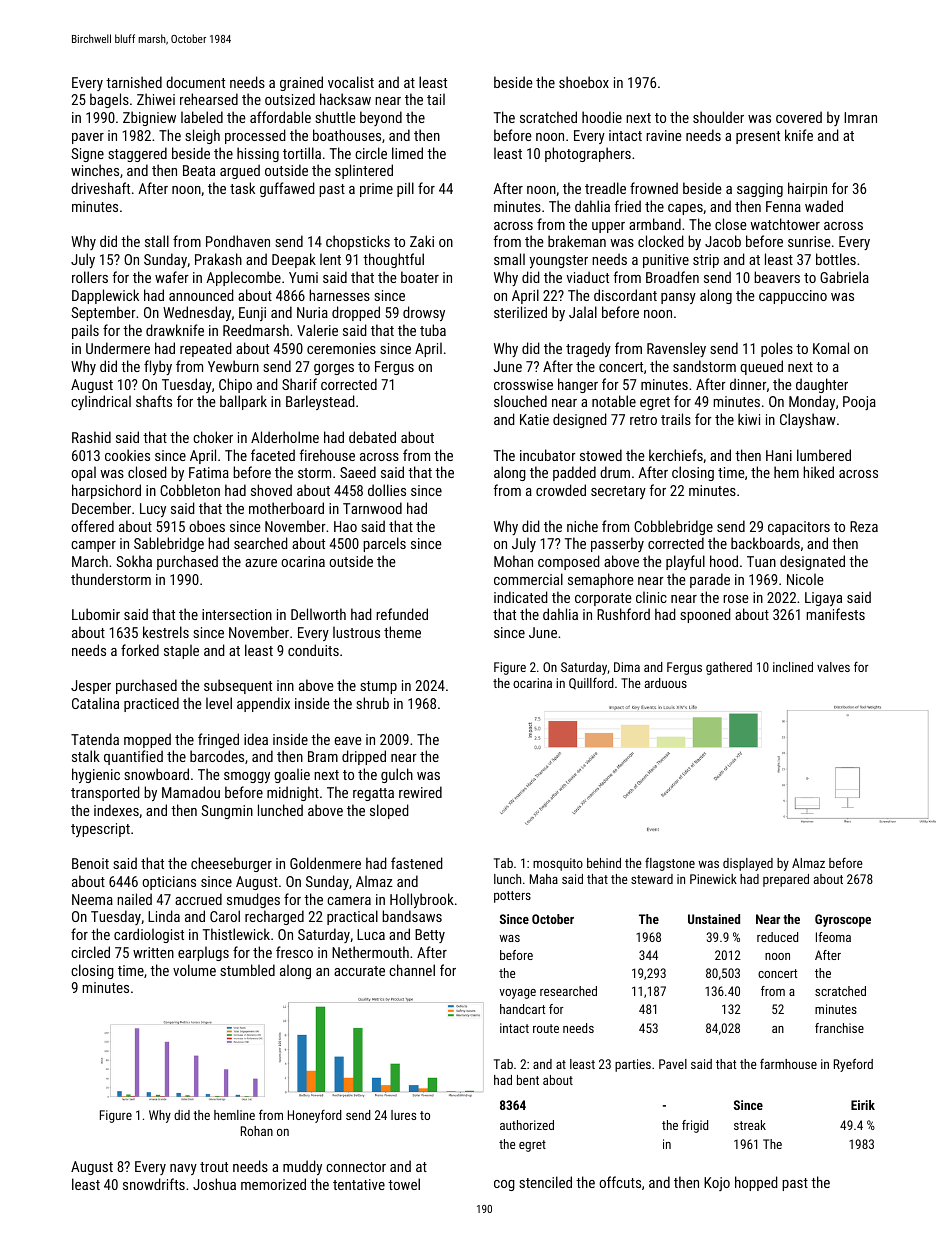 The image size is (952, 1233). Describe the element at coordinates (134, 899) in the image. I see `nailed` at that location.
